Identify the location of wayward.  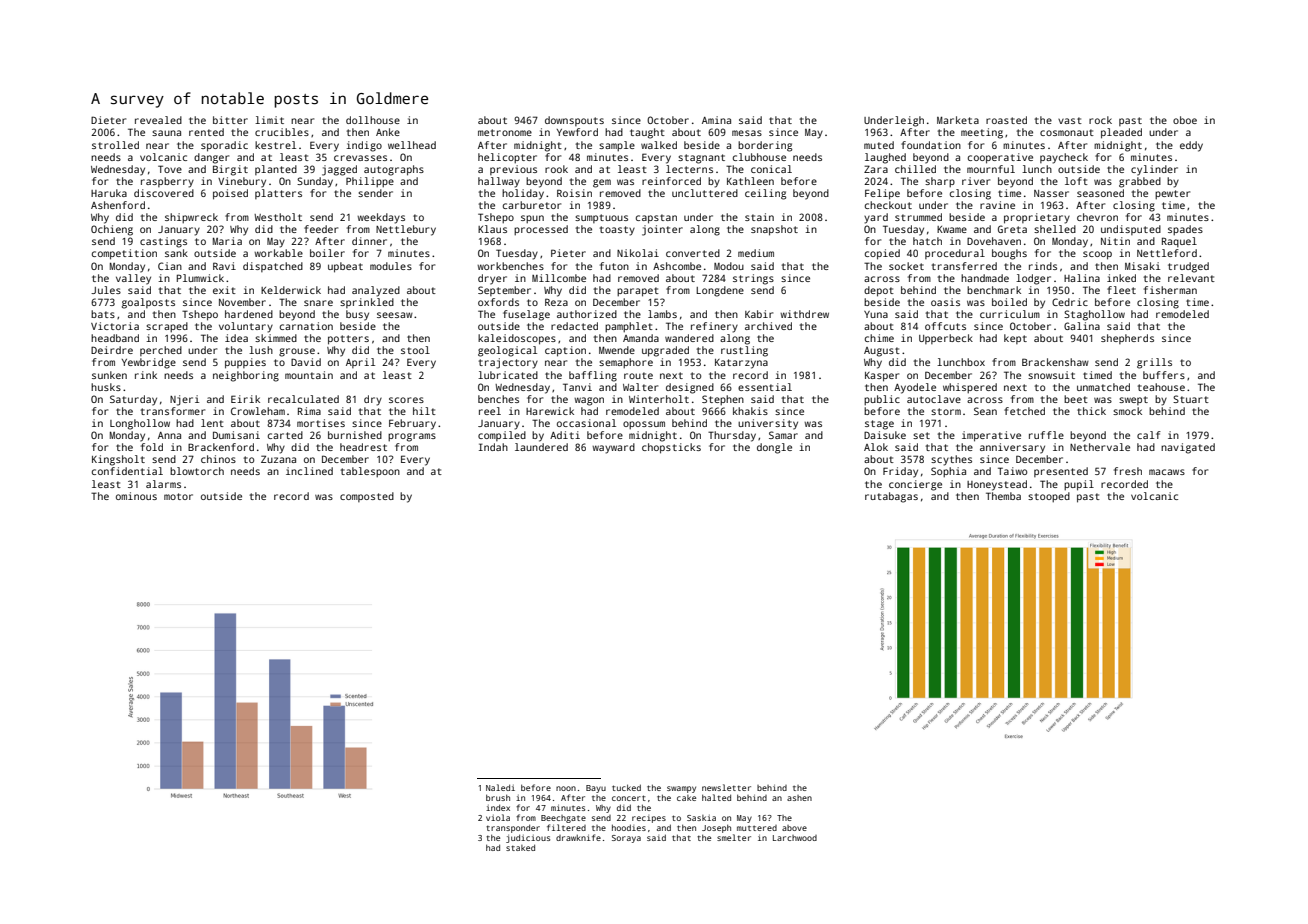
(613, 448).
